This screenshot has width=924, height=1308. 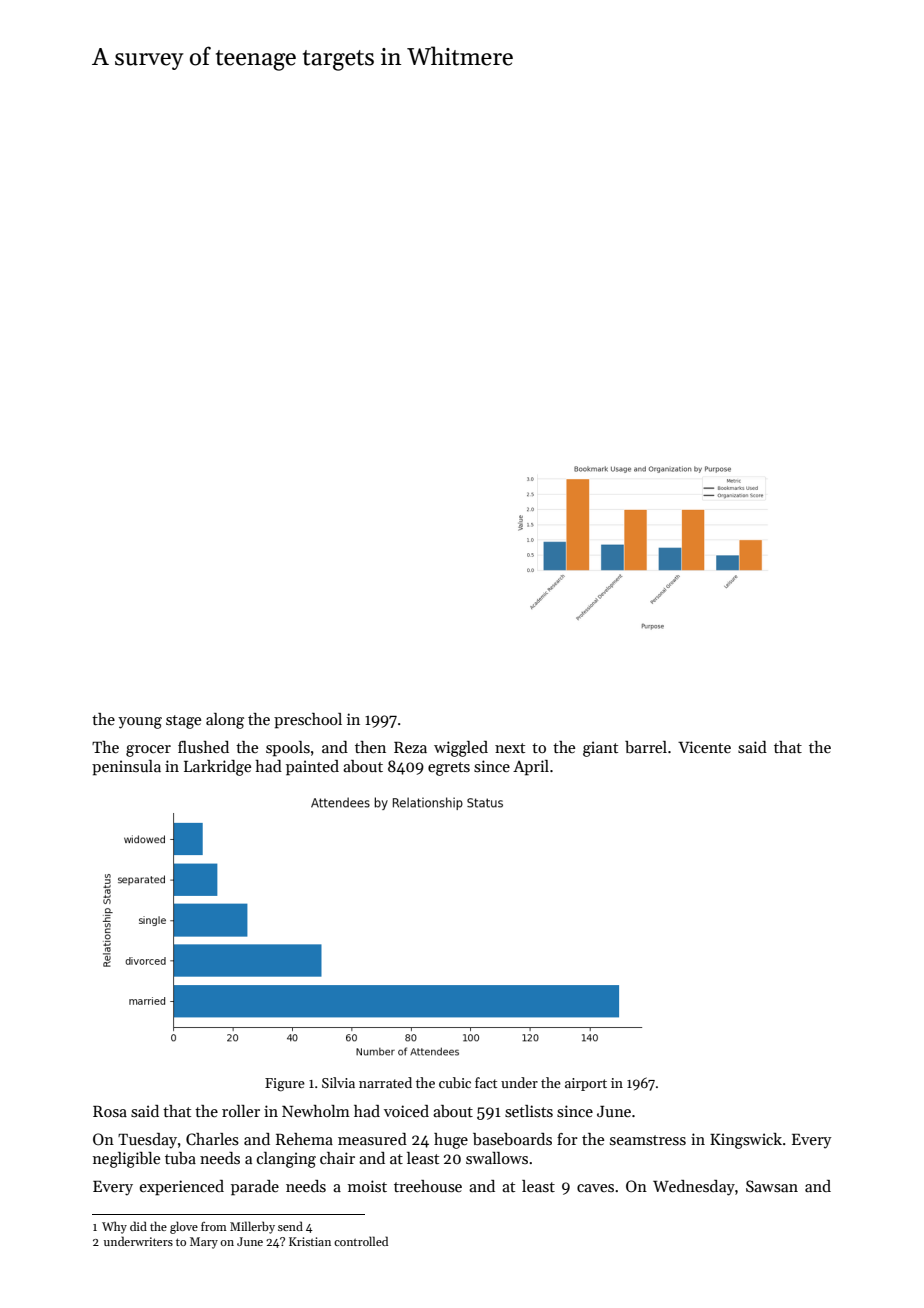 What do you see at coordinates (361, 1241) in the screenshot?
I see `controlled` at bounding box center [361, 1241].
